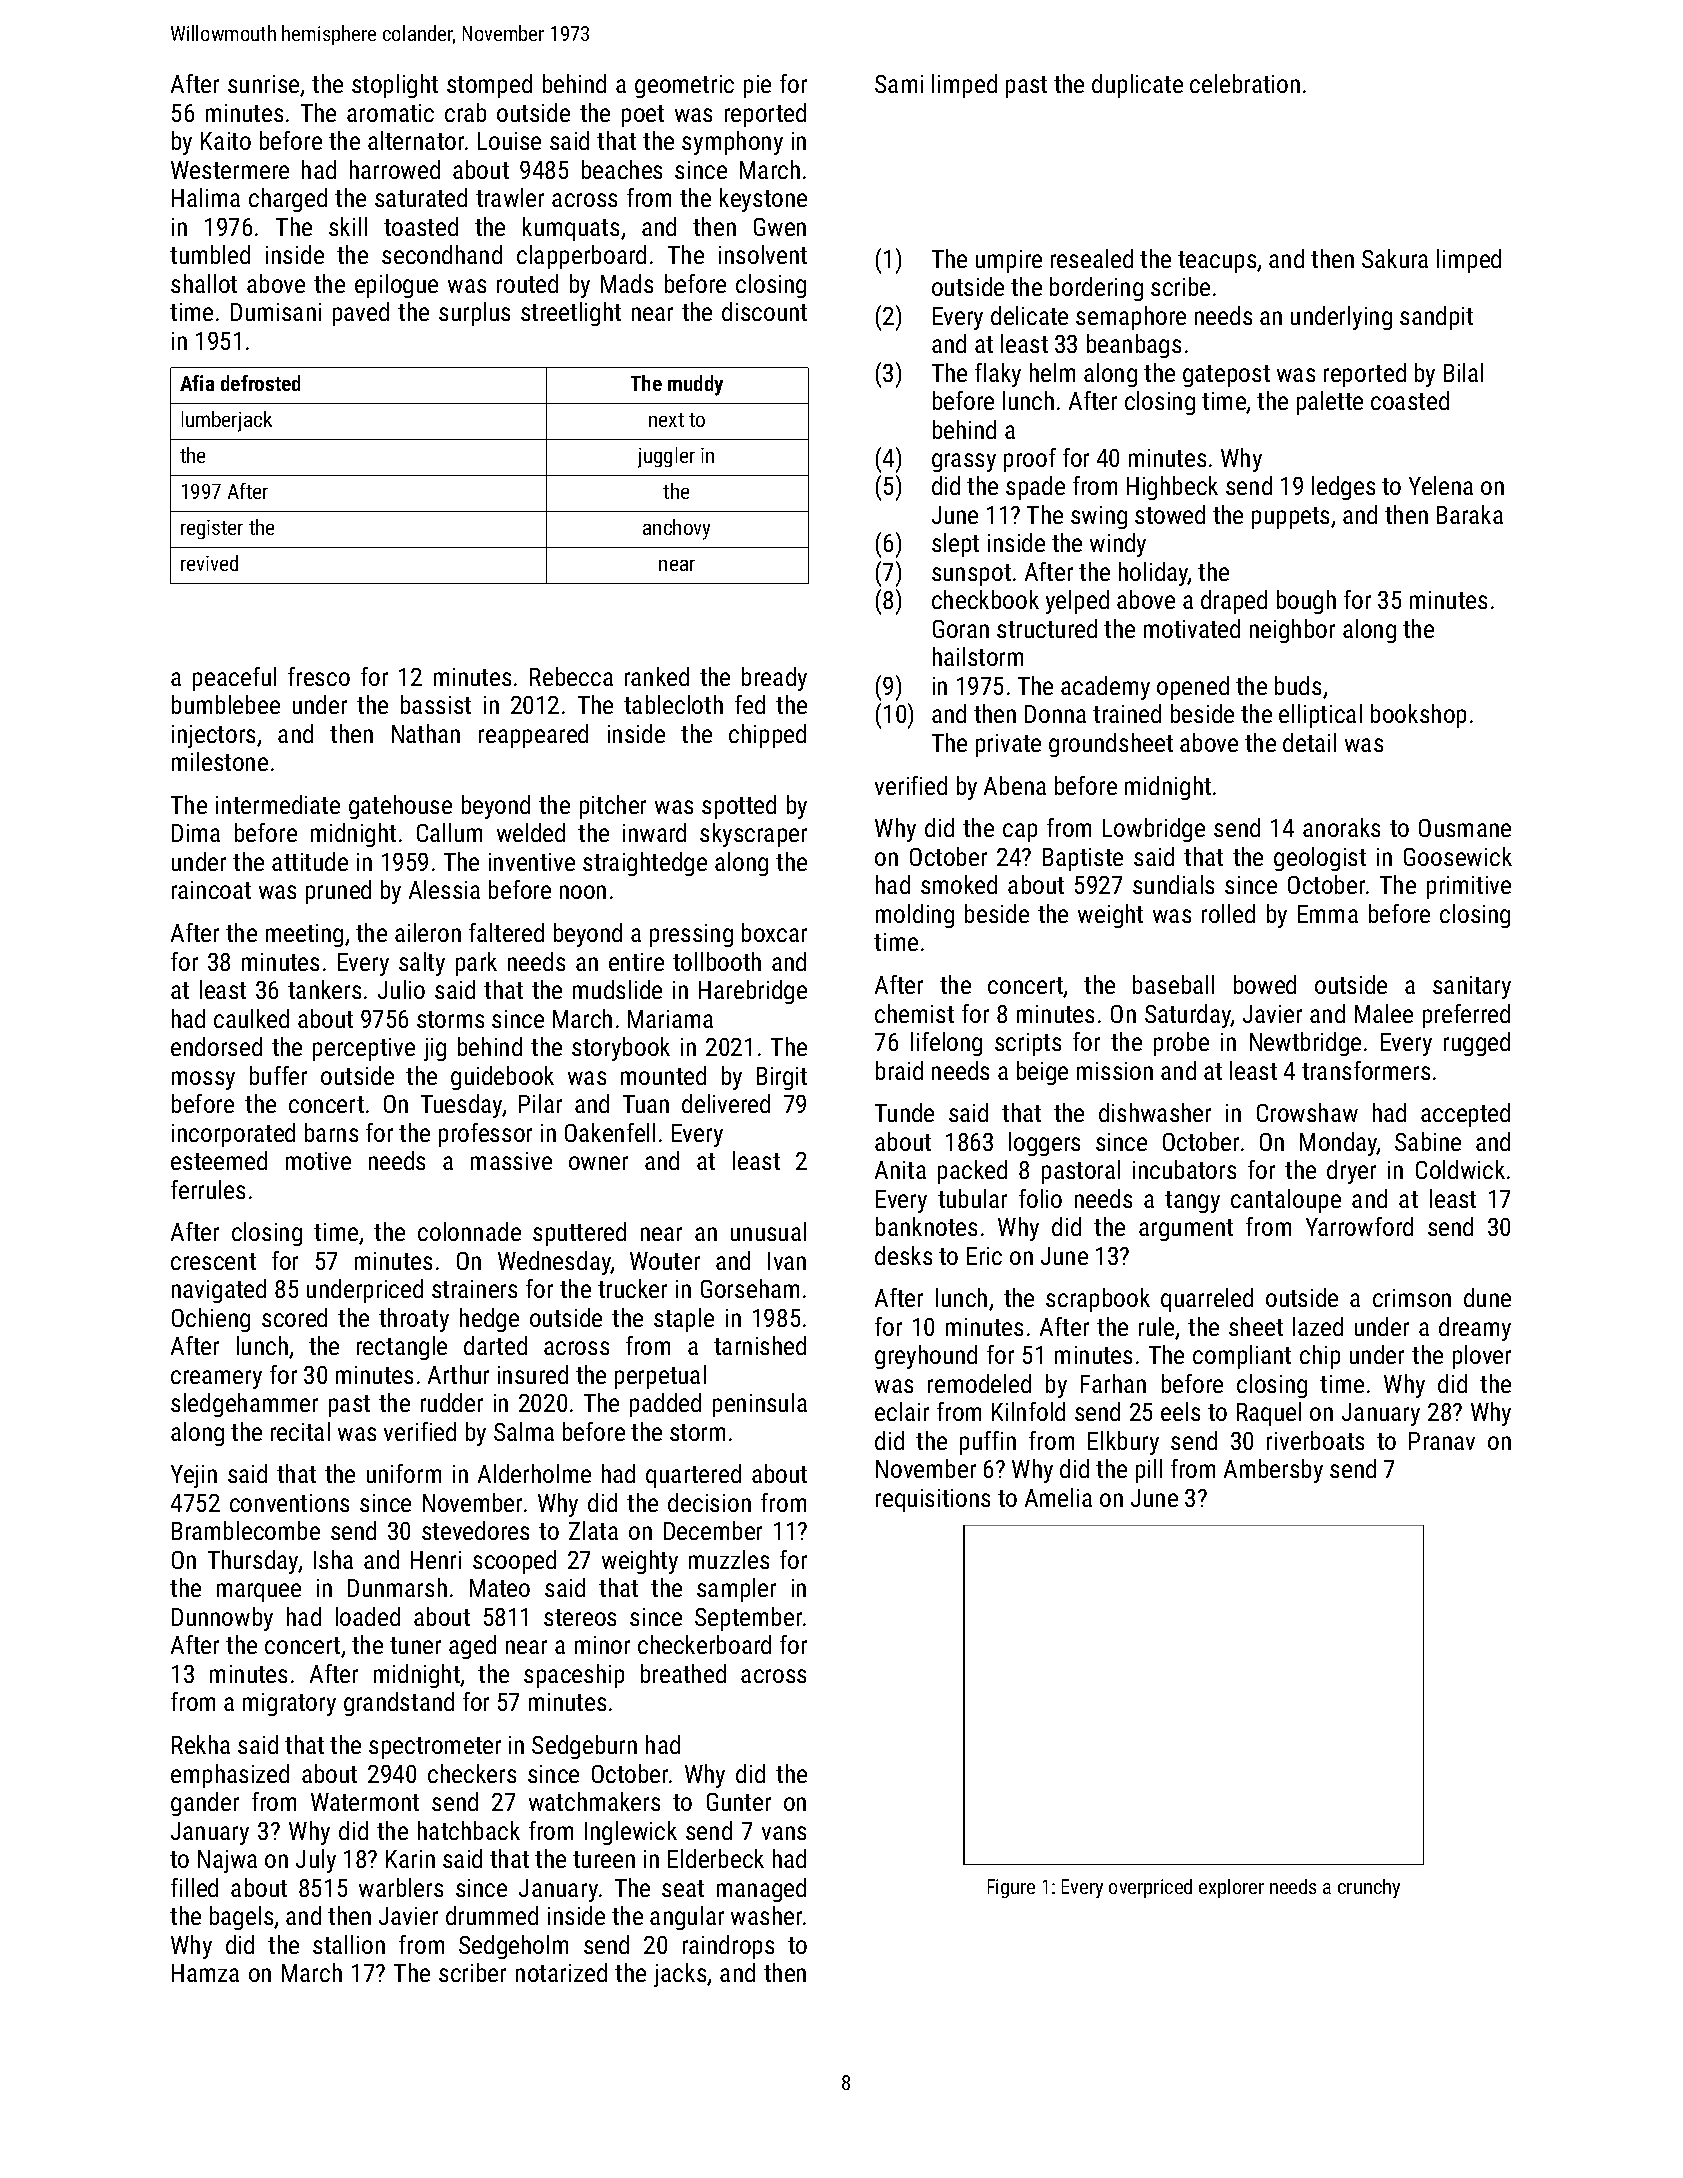  Describe the element at coordinates (348, 226) in the screenshot. I see `skill` at that location.
